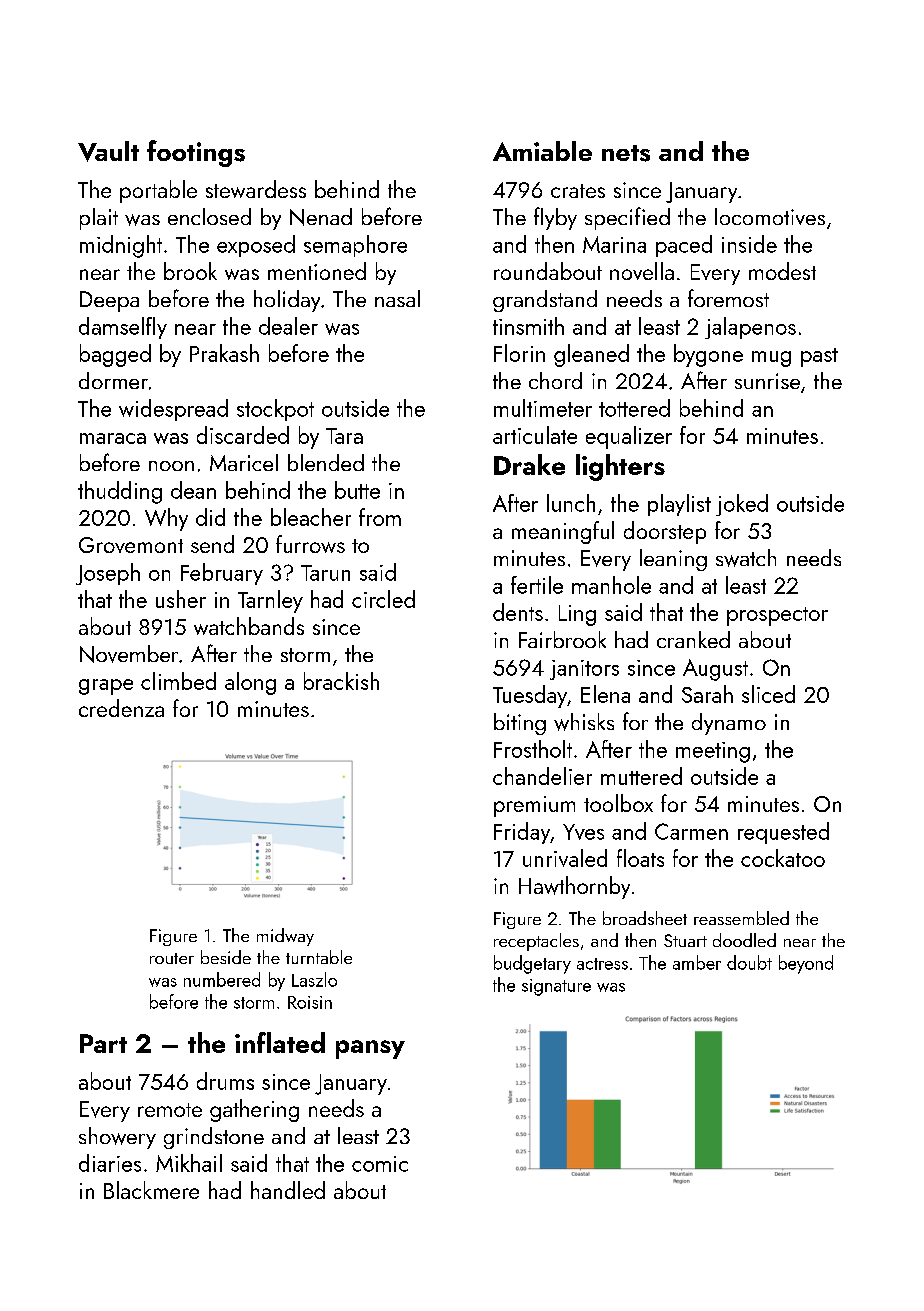 This image has width=924, height=1311. I want to click on swatch, so click(746, 558).
